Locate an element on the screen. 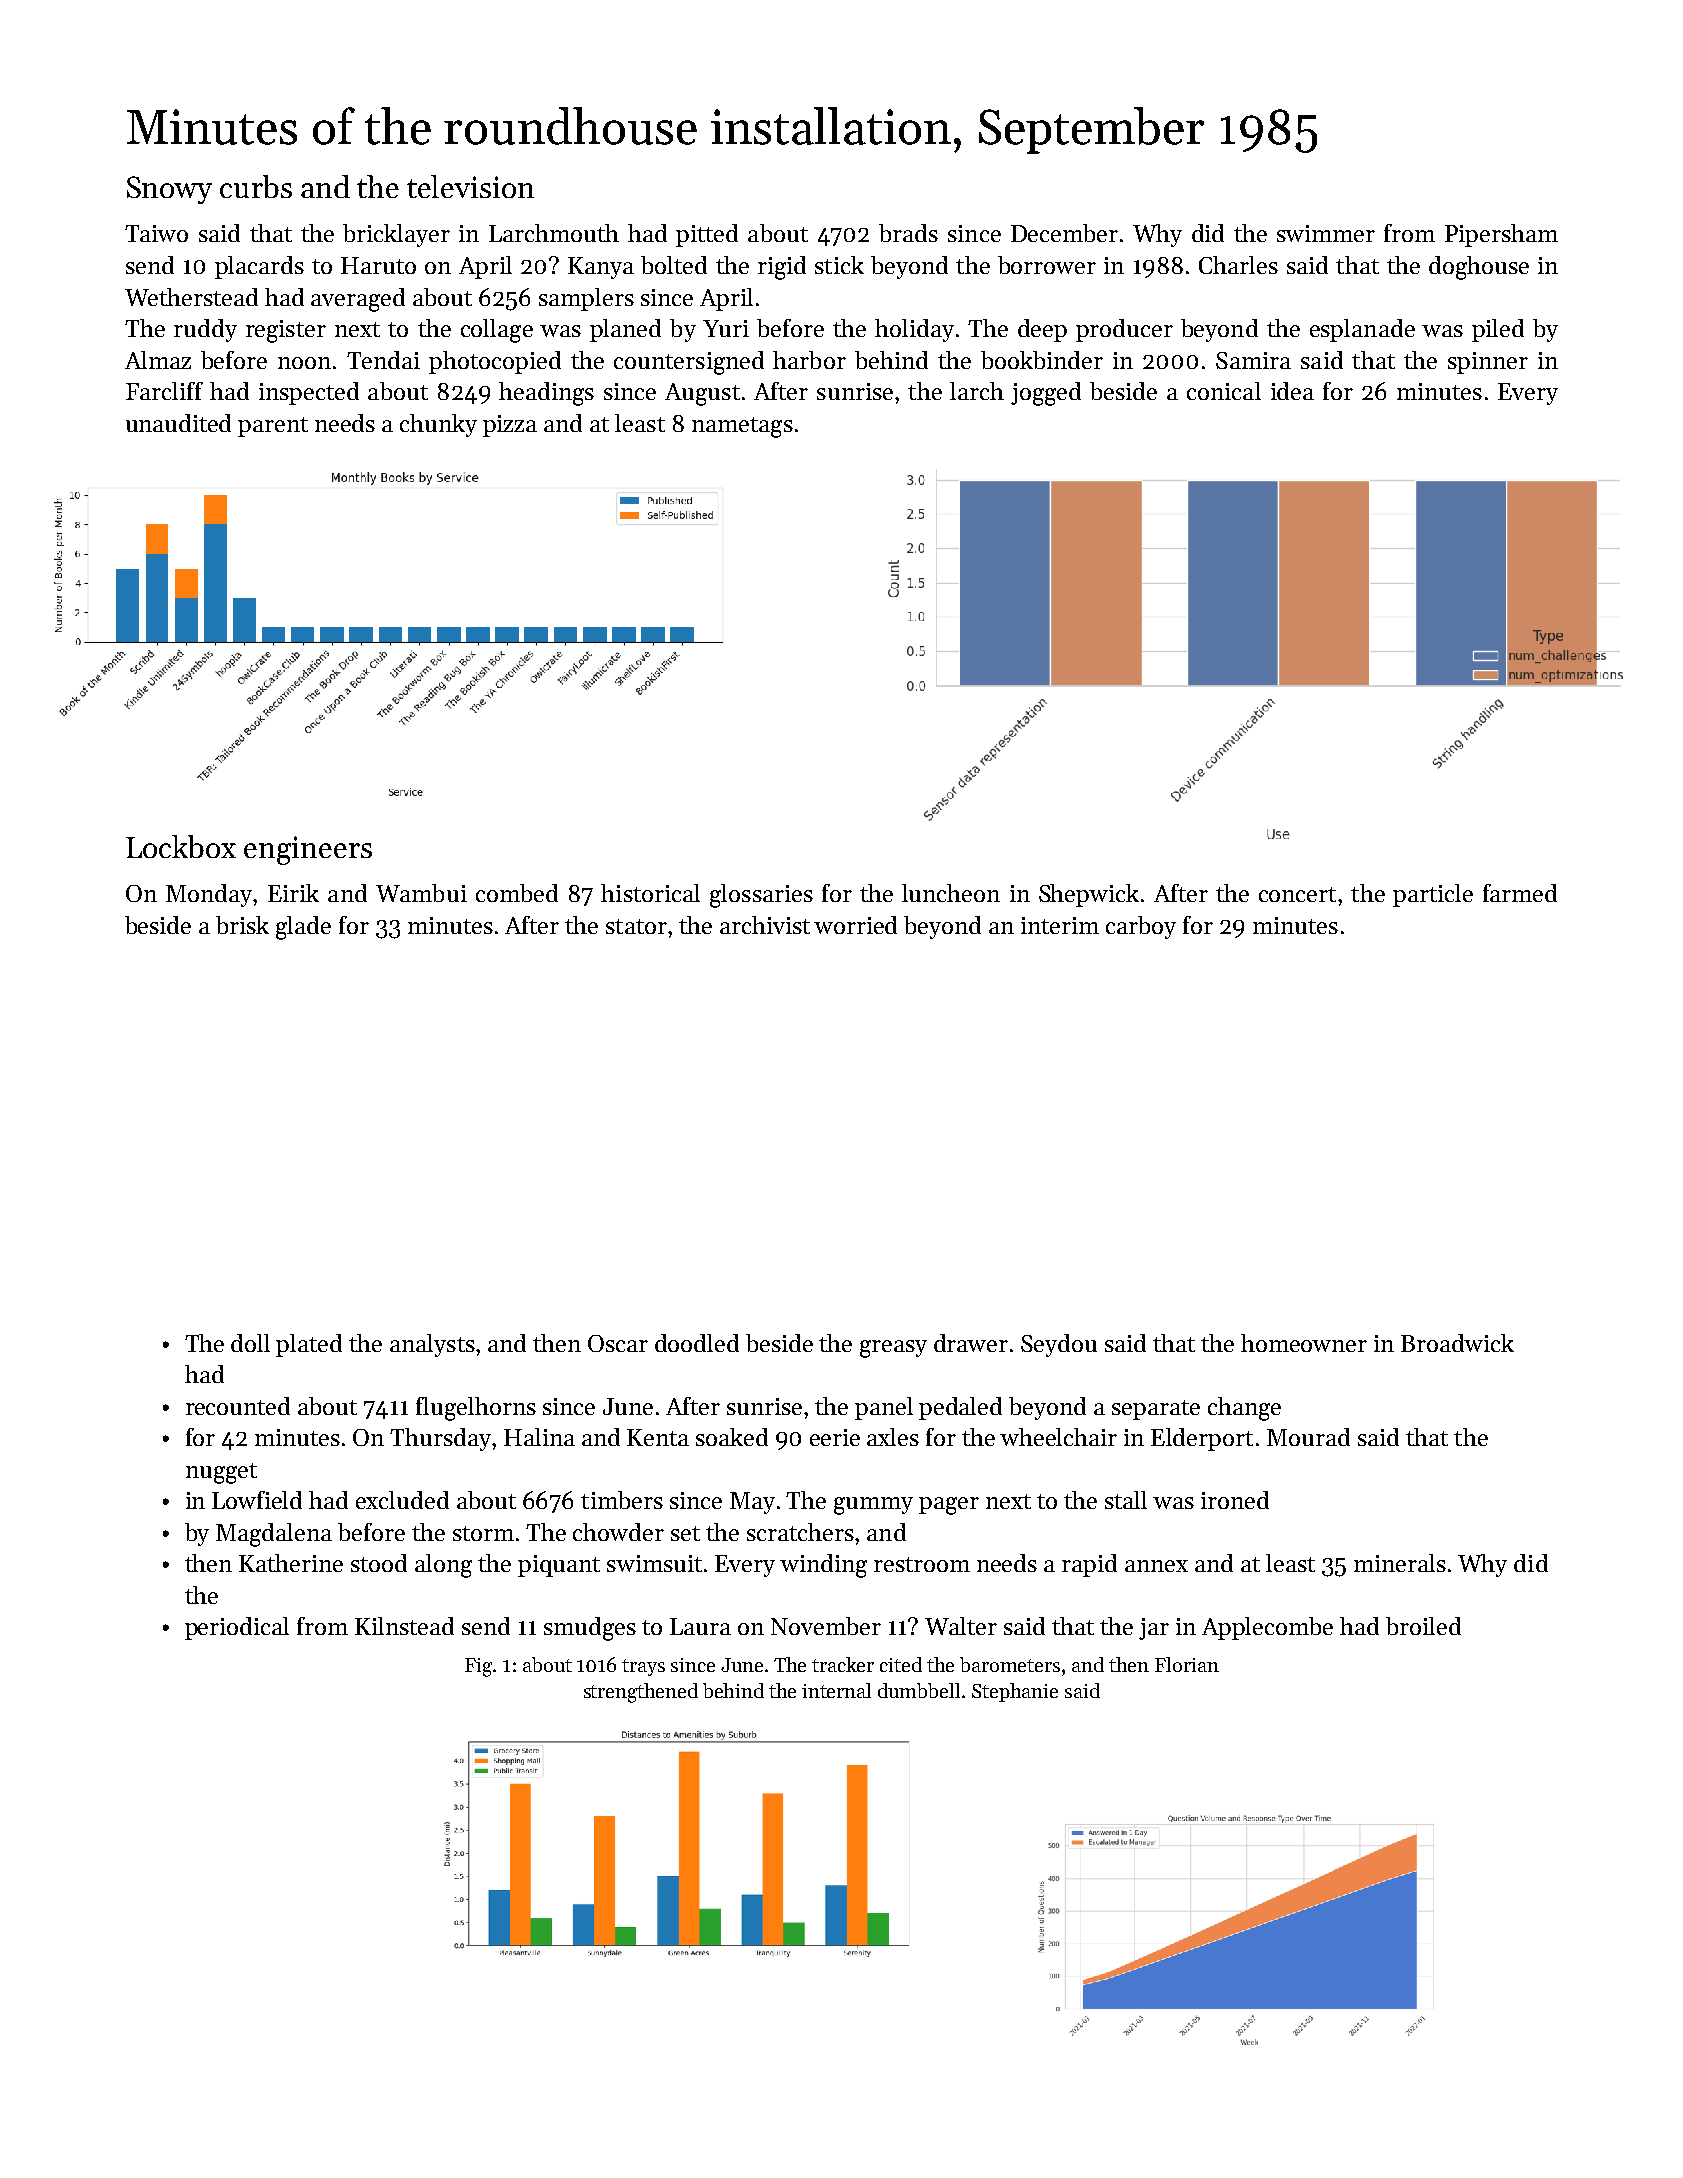 Image resolution: width=1683 pixels, height=2178 pixels. Florian is located at coordinates (1187, 1664).
